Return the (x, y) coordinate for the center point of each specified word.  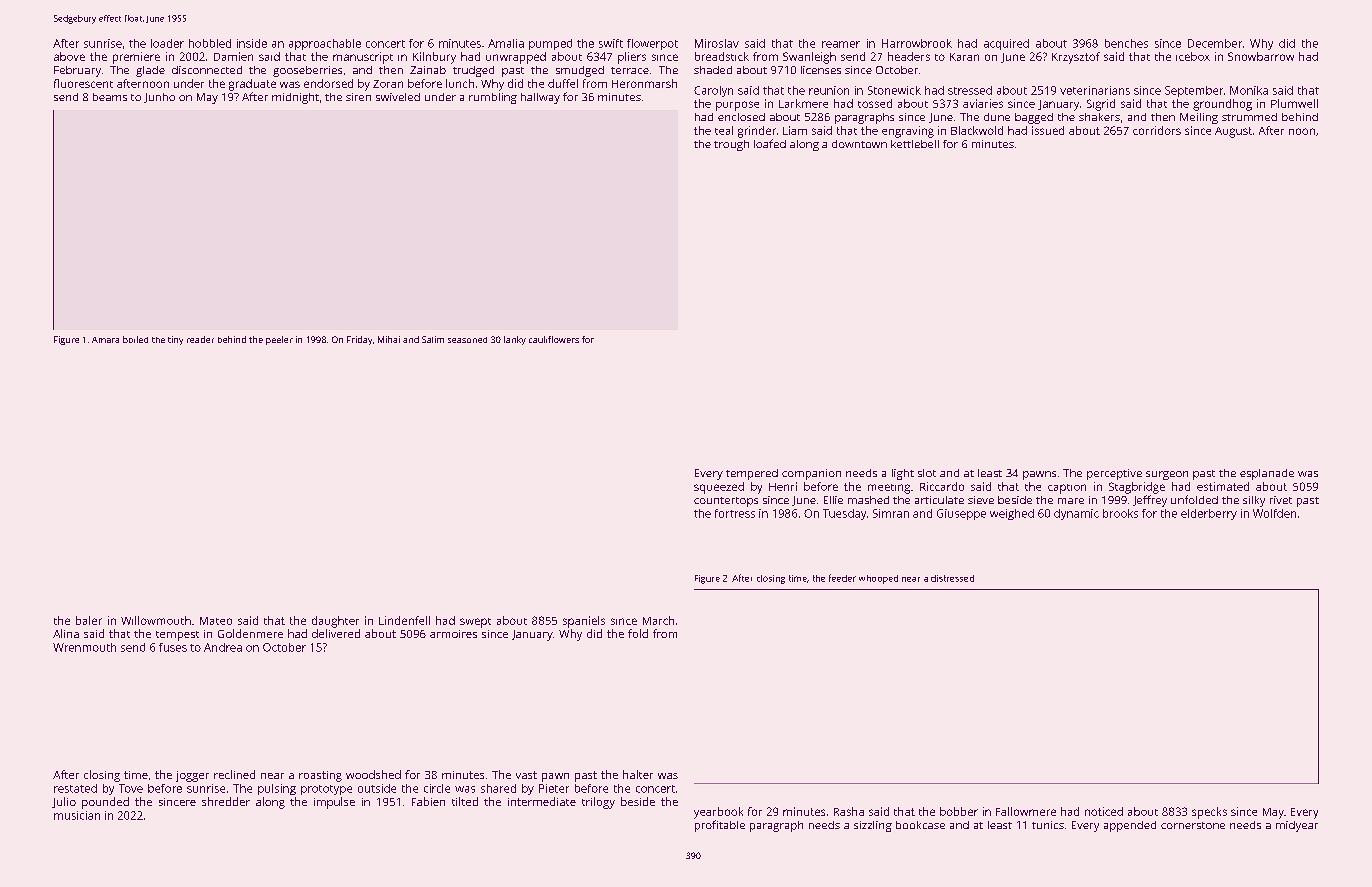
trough (731, 145)
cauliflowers (554, 339)
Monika (1249, 90)
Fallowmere (1026, 811)
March (658, 620)
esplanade (1267, 474)
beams (110, 97)
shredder (226, 801)
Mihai (389, 339)
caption (1067, 489)
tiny (175, 340)
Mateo (216, 621)
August (1233, 132)
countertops (726, 502)
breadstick (722, 56)
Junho (159, 98)
